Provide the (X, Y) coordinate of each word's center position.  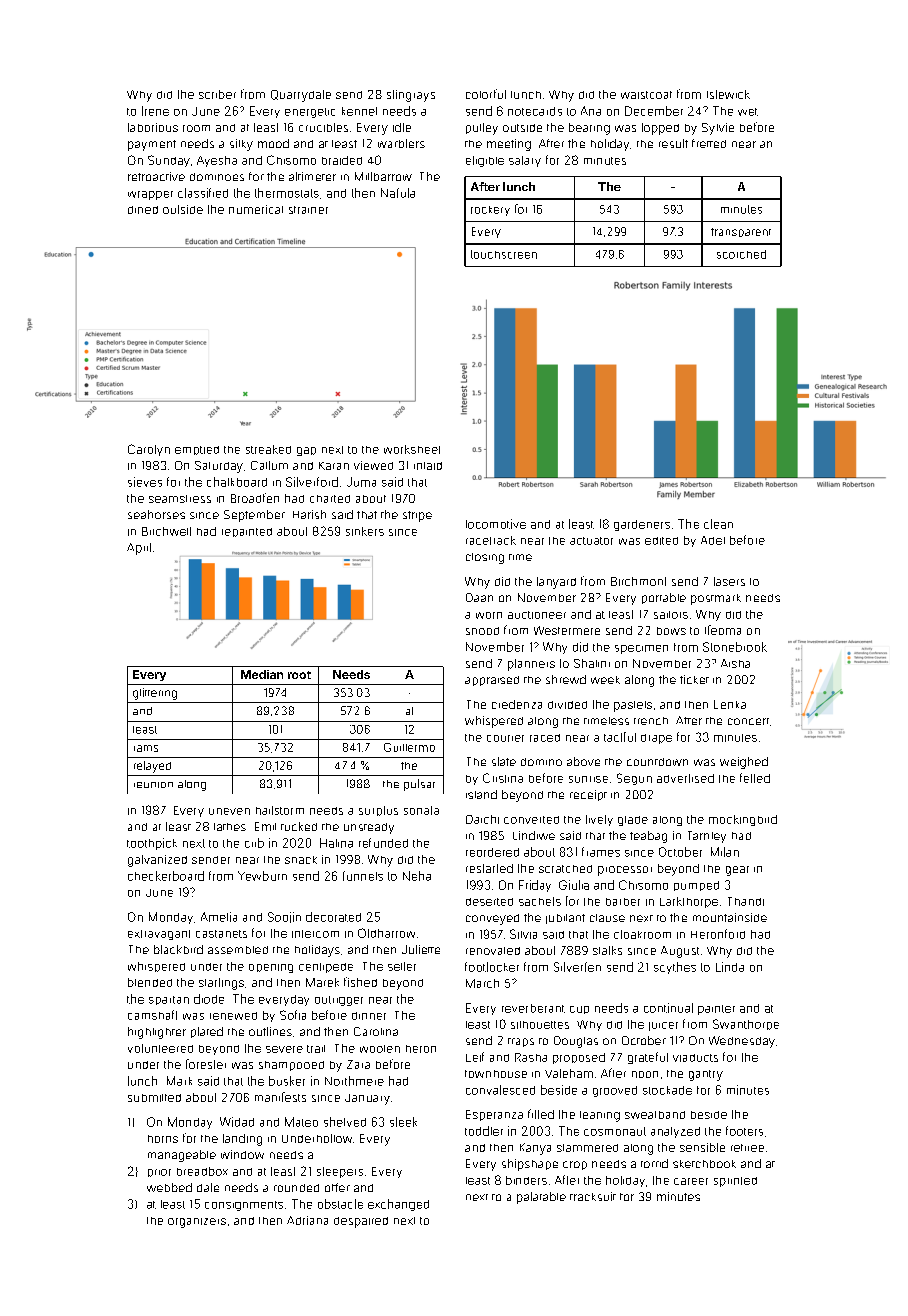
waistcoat (646, 95)
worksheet (412, 449)
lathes (230, 827)
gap (306, 451)
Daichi (482, 819)
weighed (744, 763)
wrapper (150, 195)
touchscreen (504, 254)
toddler (484, 1131)
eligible (485, 161)
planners (531, 665)
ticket (694, 679)
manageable (182, 1156)
